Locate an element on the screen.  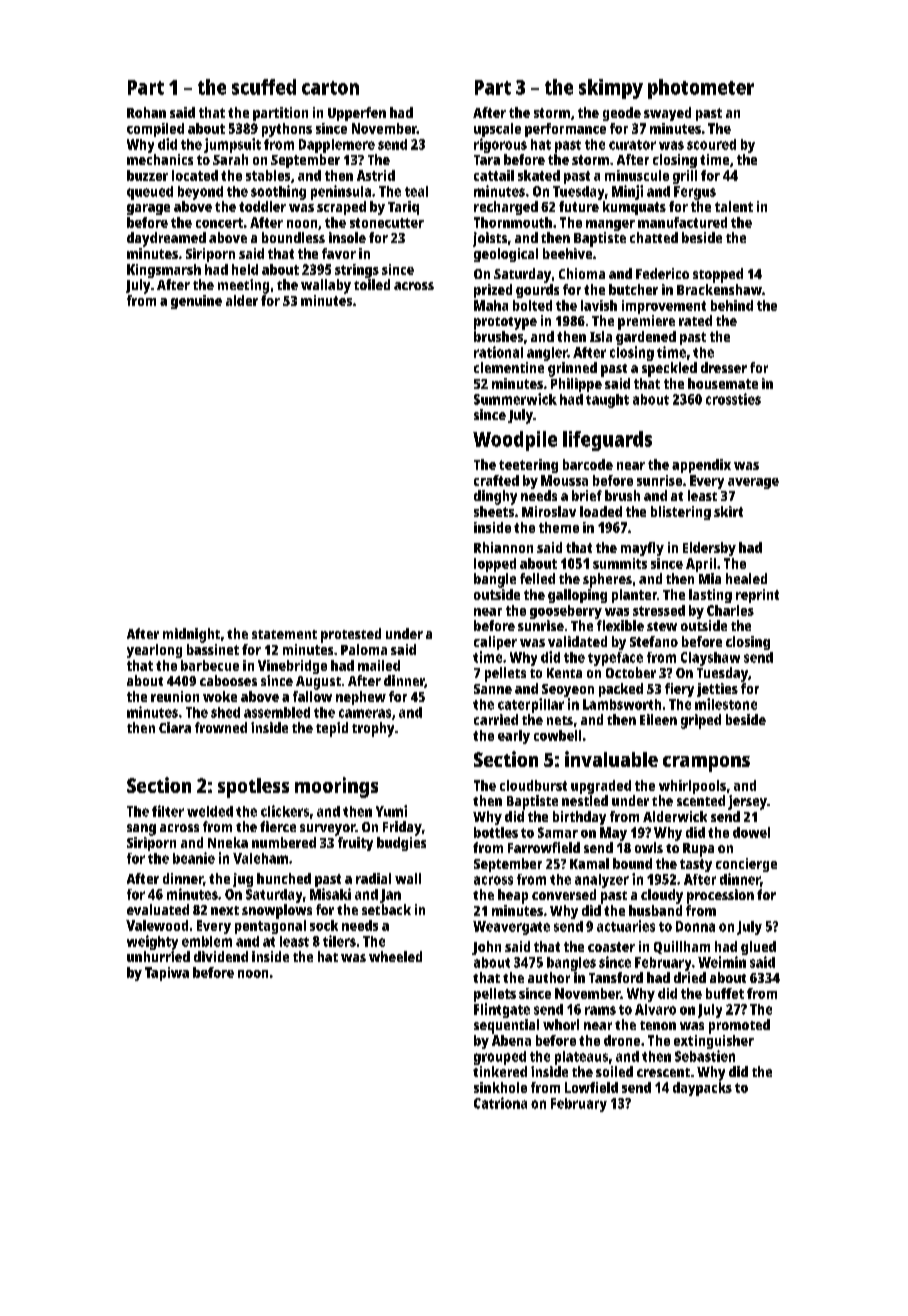
toddler is located at coordinates (262, 206).
